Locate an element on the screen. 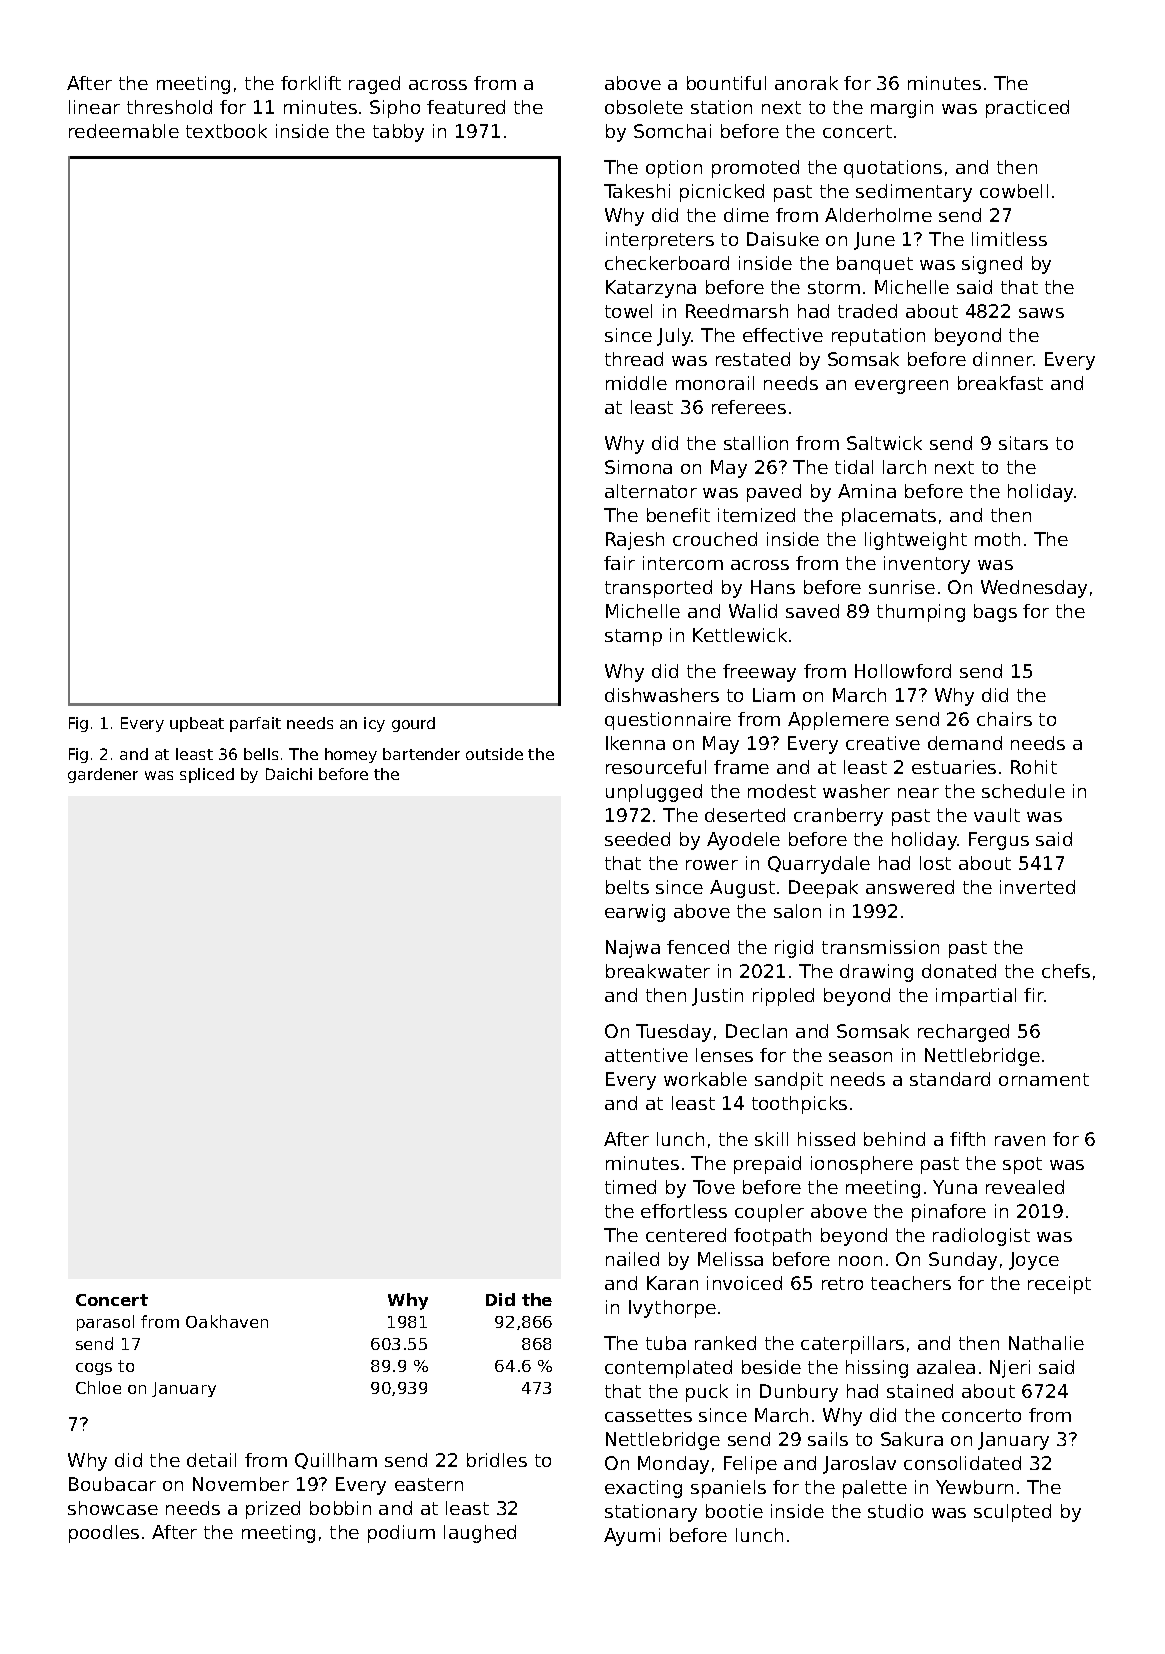  redeemable is located at coordinates (124, 131).
